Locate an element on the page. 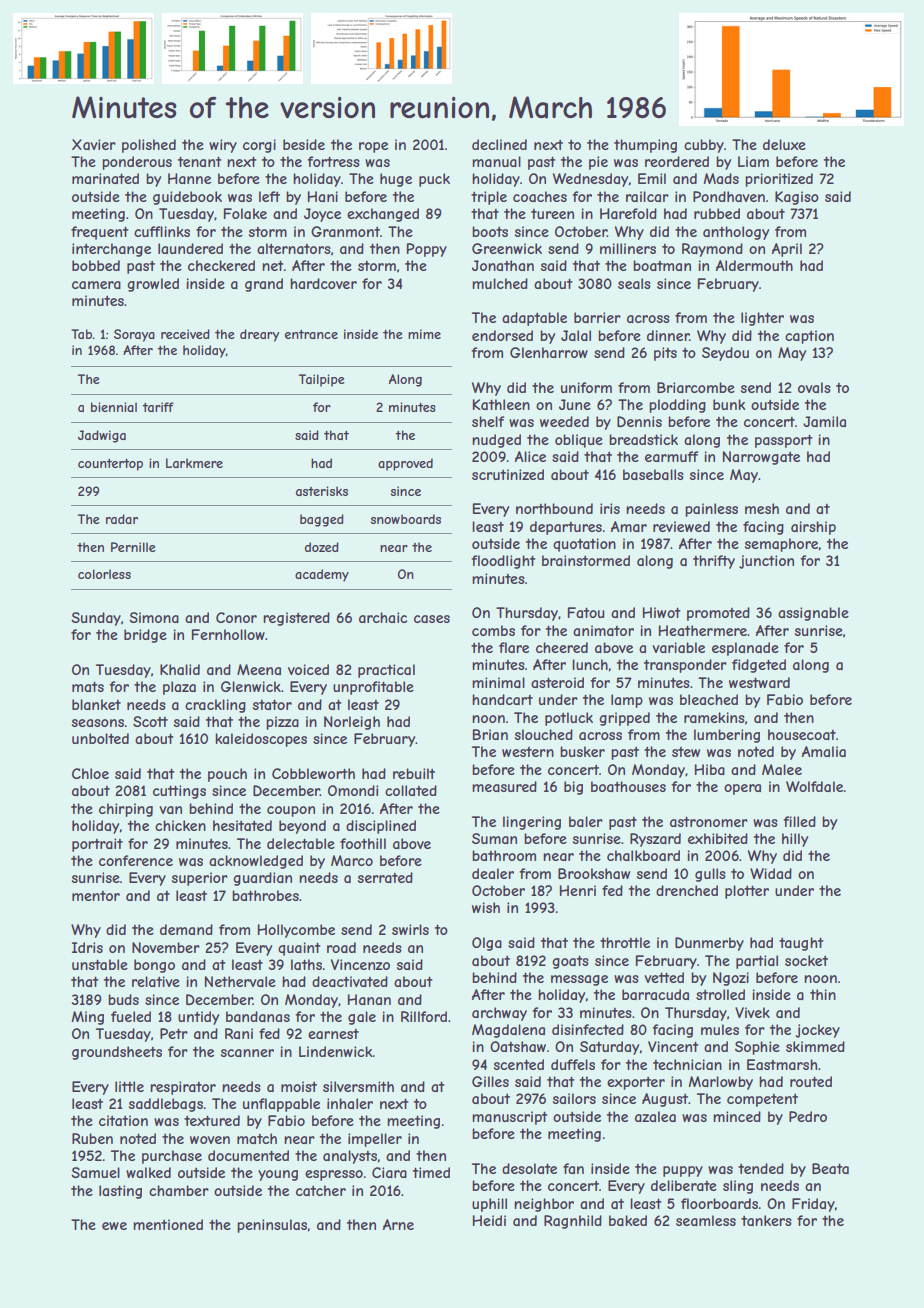 This image has height=1308, width=924. Ryszard is located at coordinates (655, 840).
